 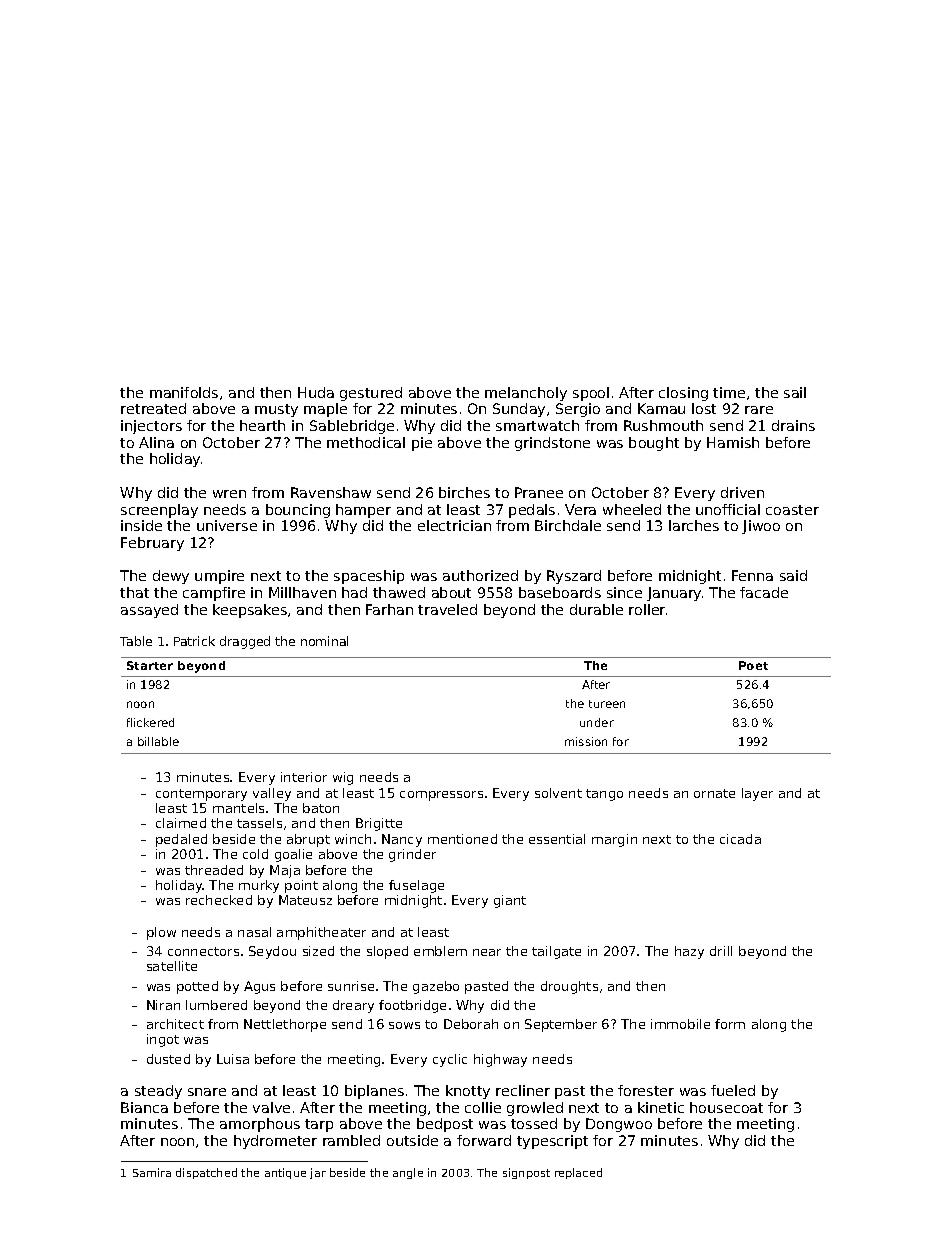 I want to click on form, so click(x=730, y=1024).
